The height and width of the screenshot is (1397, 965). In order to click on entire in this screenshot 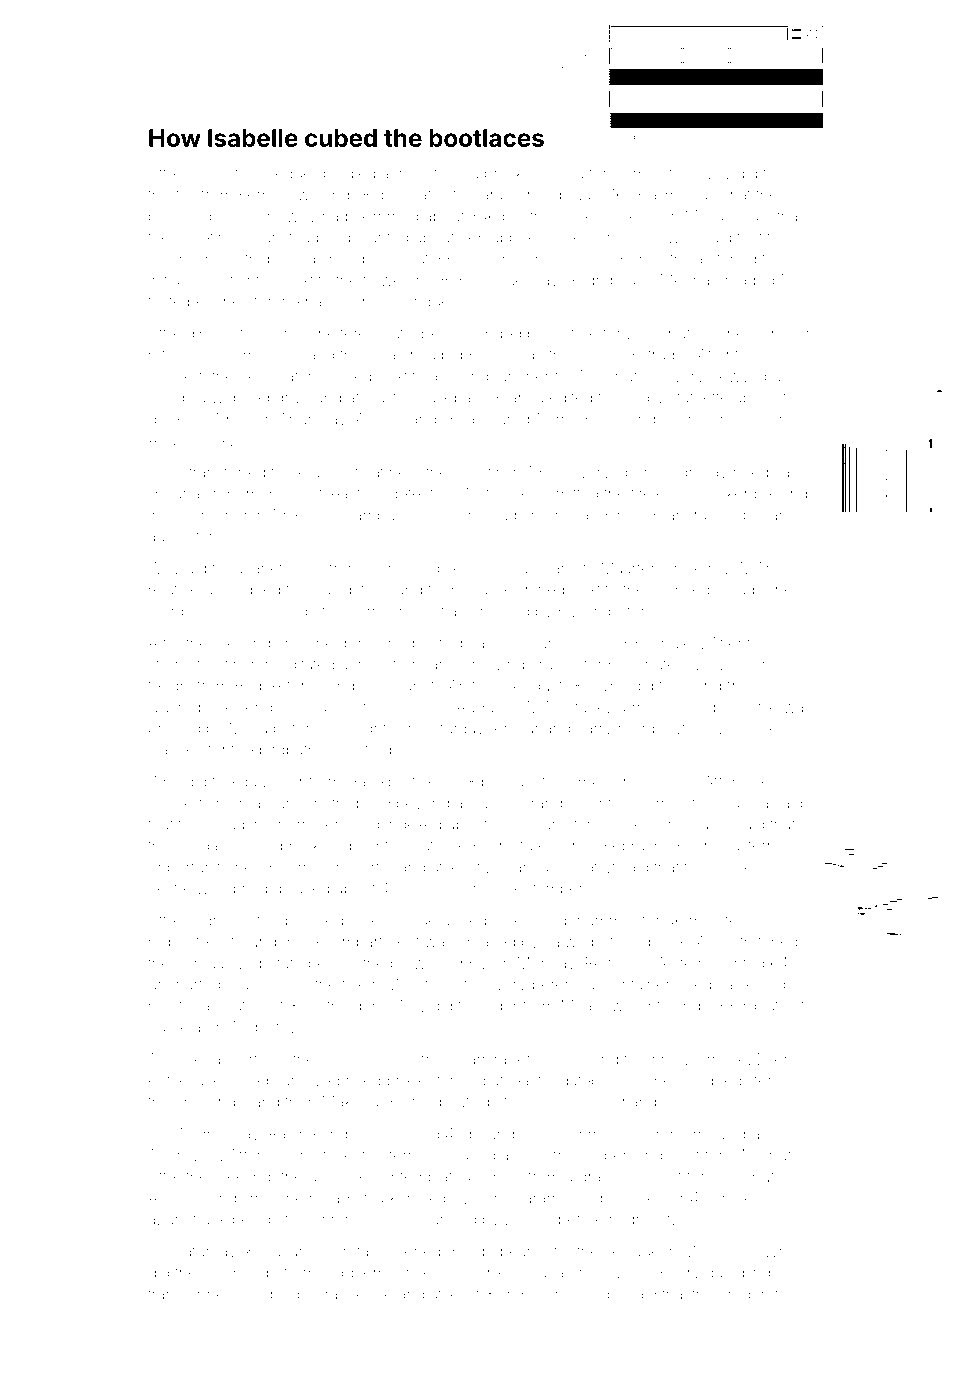, I will do `click(168, 1081)`.
